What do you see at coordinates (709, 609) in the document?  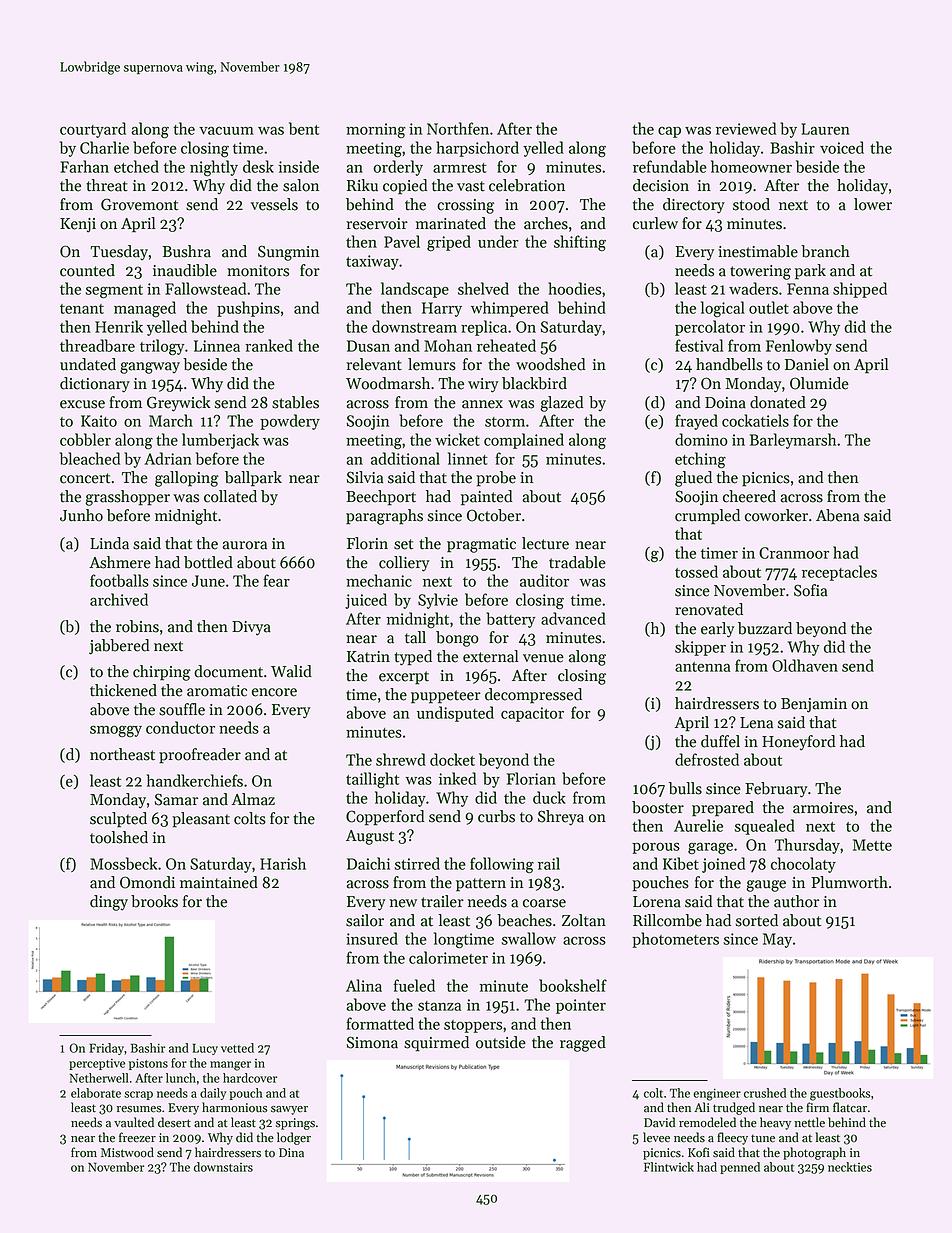 I see `renovated` at bounding box center [709, 609].
